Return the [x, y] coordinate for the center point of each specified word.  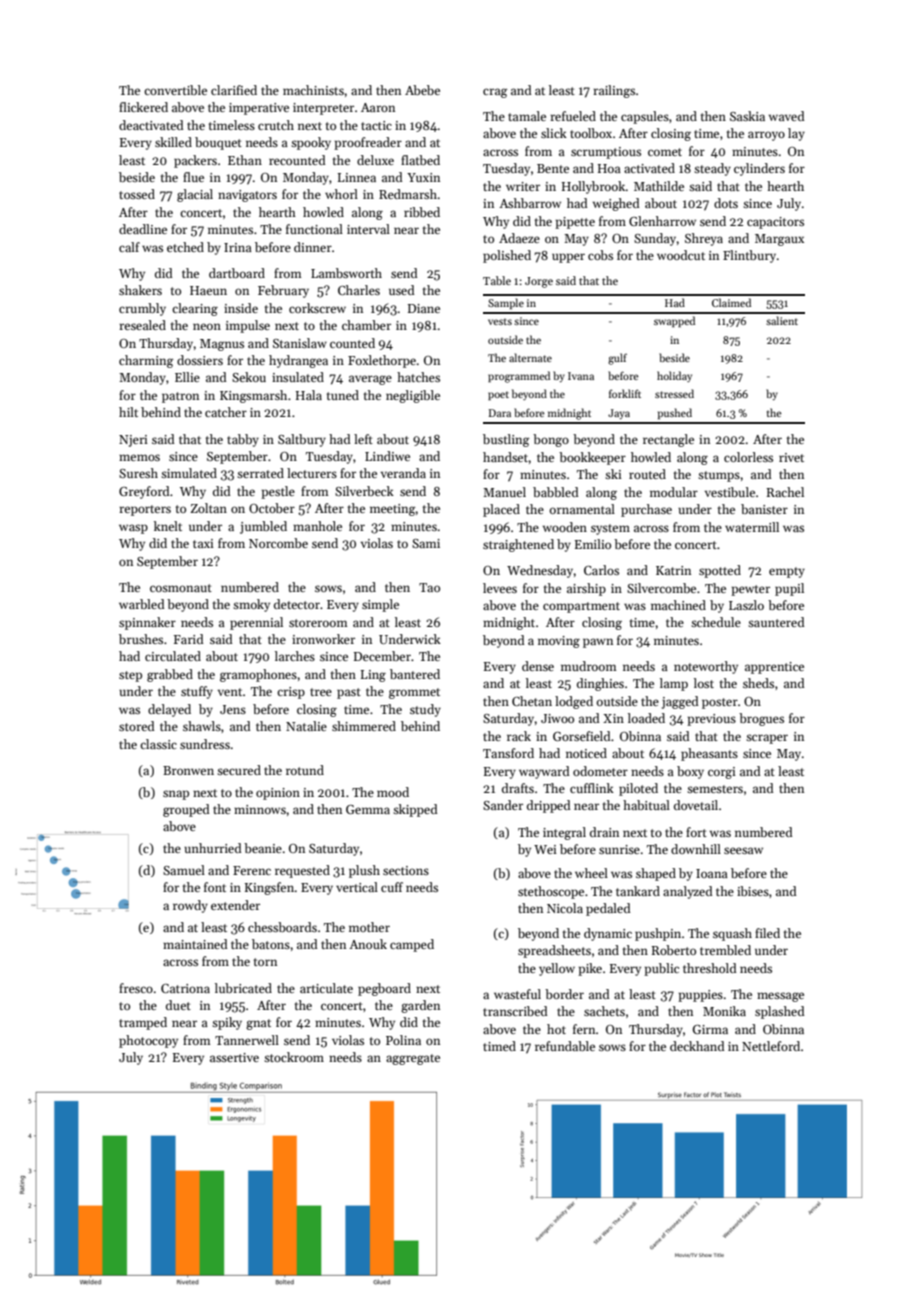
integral [564, 833]
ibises [753, 891]
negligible [413, 396]
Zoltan [209, 508]
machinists [313, 90]
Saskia [747, 116]
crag [495, 93]
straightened [518, 545]
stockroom [294, 1057]
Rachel [785, 492]
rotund [305, 770]
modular [674, 492]
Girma [710, 1029]
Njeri [133, 441]
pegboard [384, 989]
